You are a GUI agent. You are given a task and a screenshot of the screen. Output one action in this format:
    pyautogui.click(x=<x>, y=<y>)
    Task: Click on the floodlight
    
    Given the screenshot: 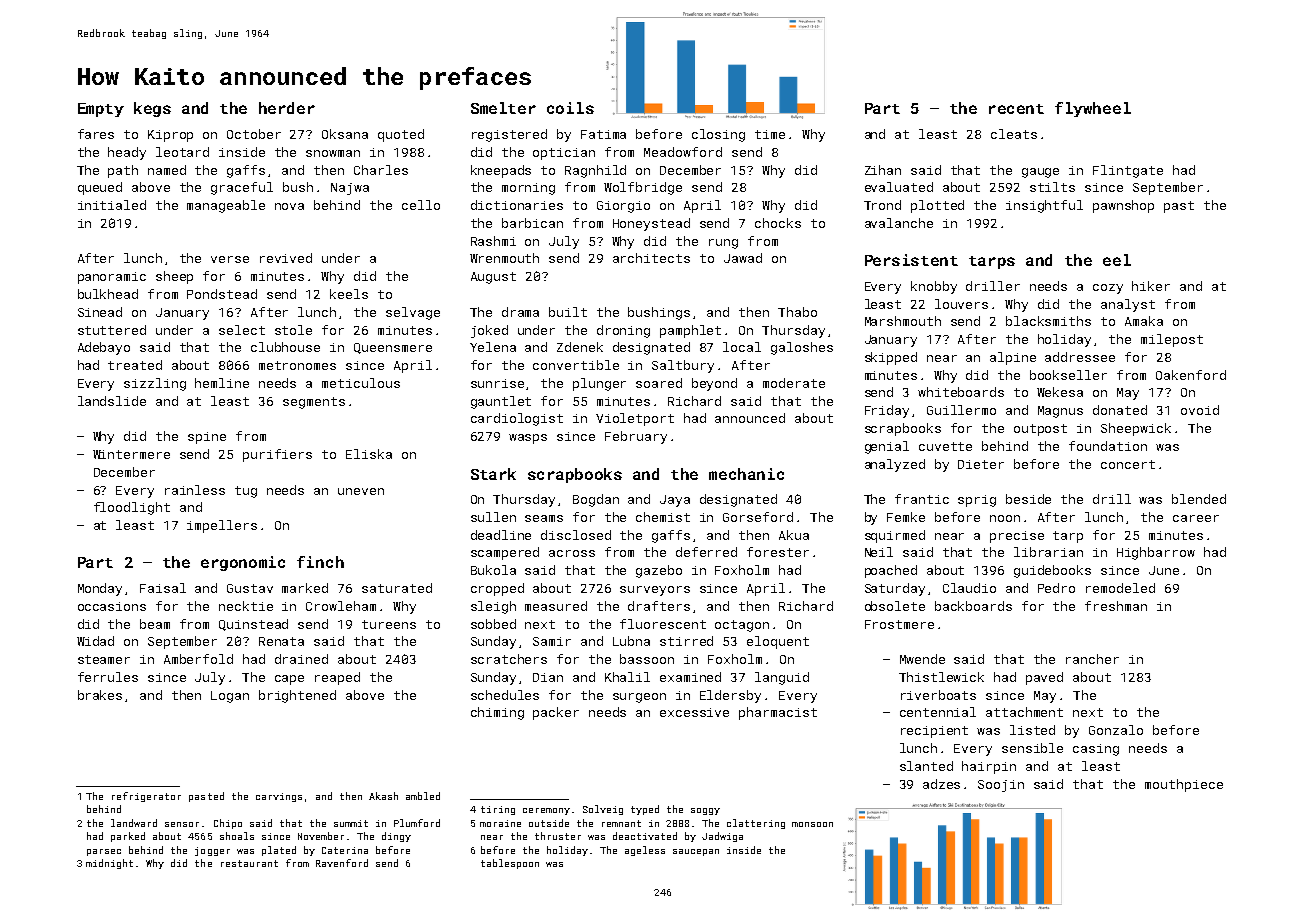 What is the action you would take?
    pyautogui.click(x=132, y=508)
